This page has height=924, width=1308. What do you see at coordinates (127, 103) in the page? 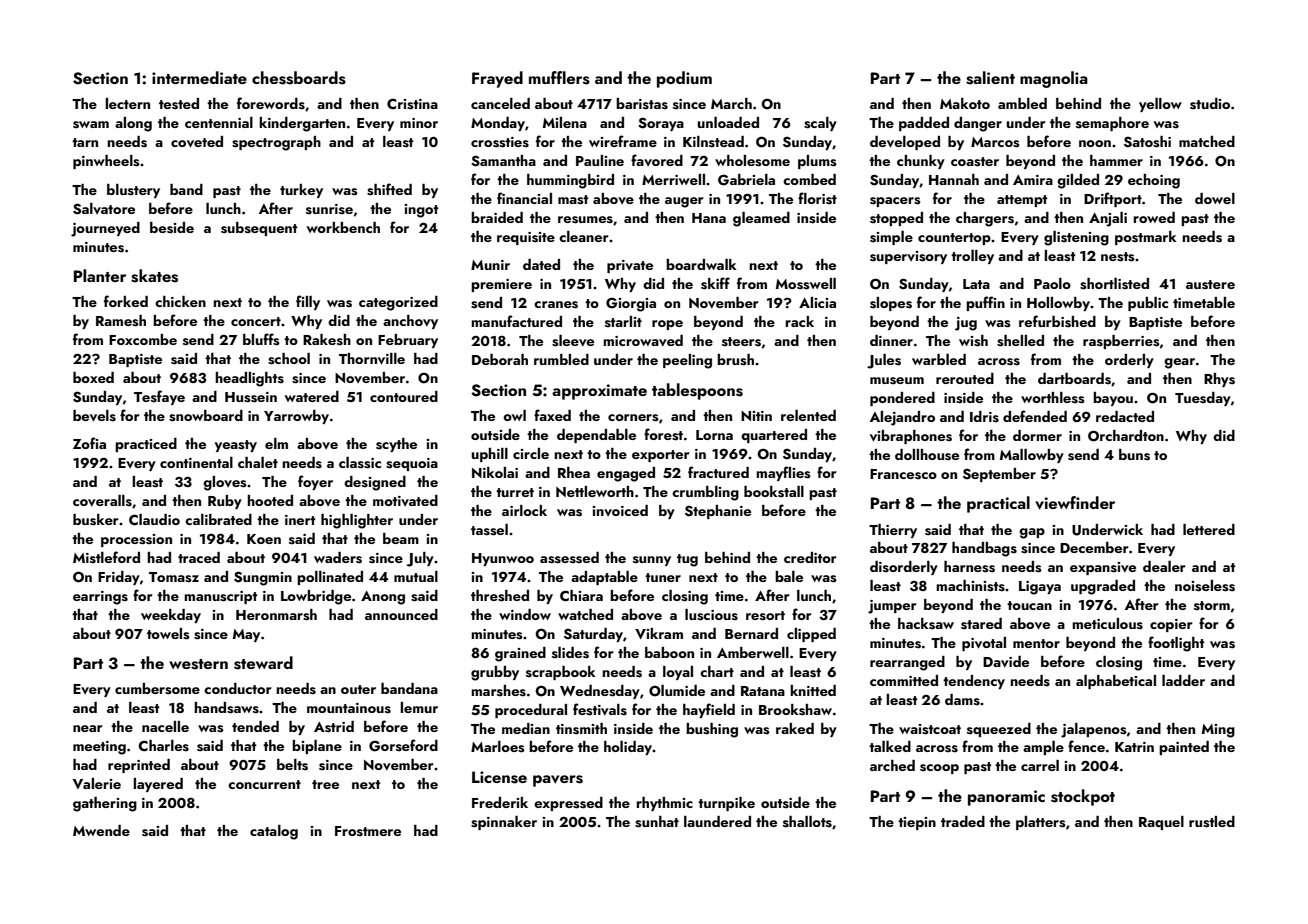
I see `lectern` at bounding box center [127, 103].
